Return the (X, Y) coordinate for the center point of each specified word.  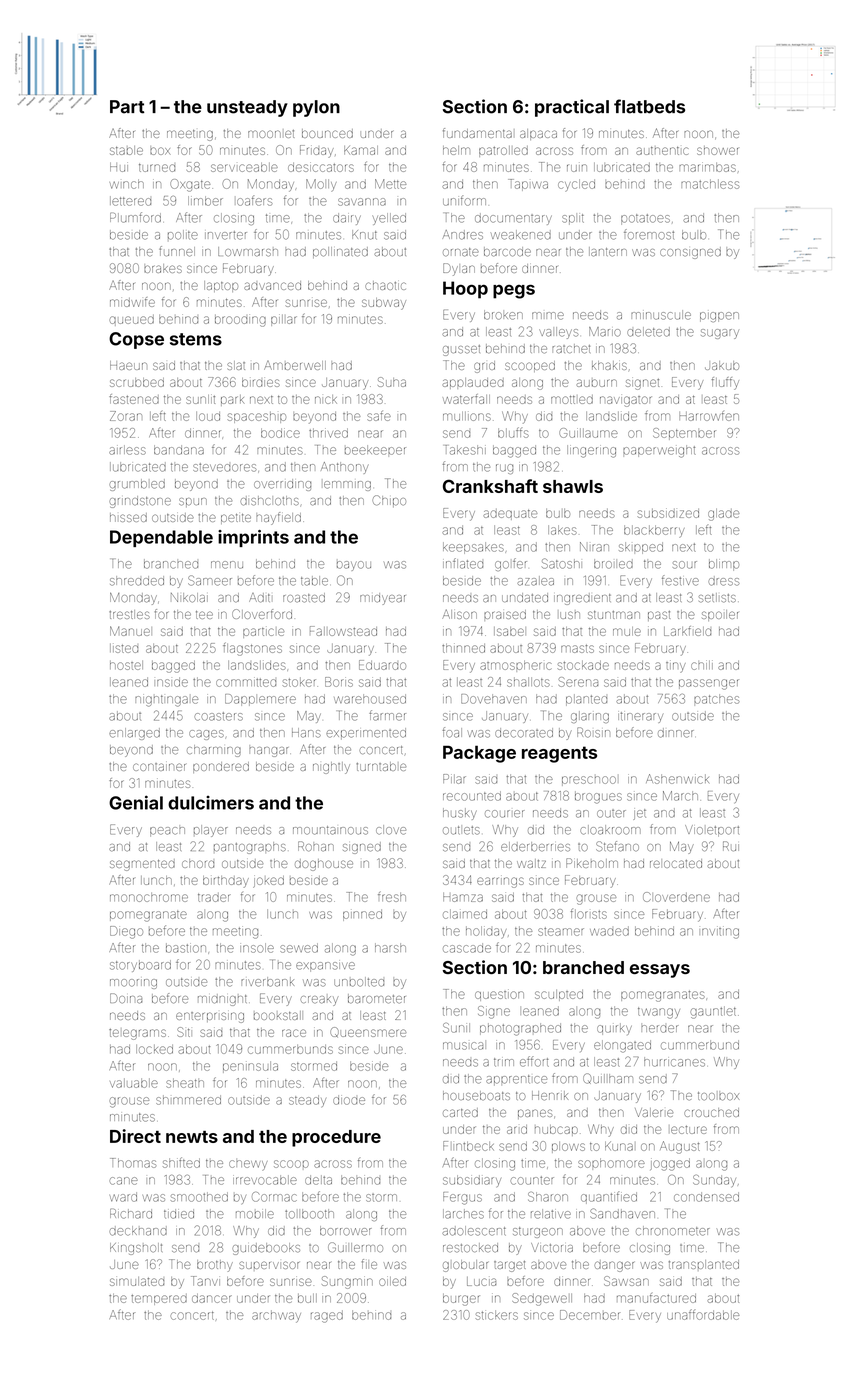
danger (614, 1266)
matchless (710, 184)
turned (157, 168)
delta (318, 1180)
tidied (179, 1214)
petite (236, 519)
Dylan (459, 269)
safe (379, 416)
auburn (597, 383)
